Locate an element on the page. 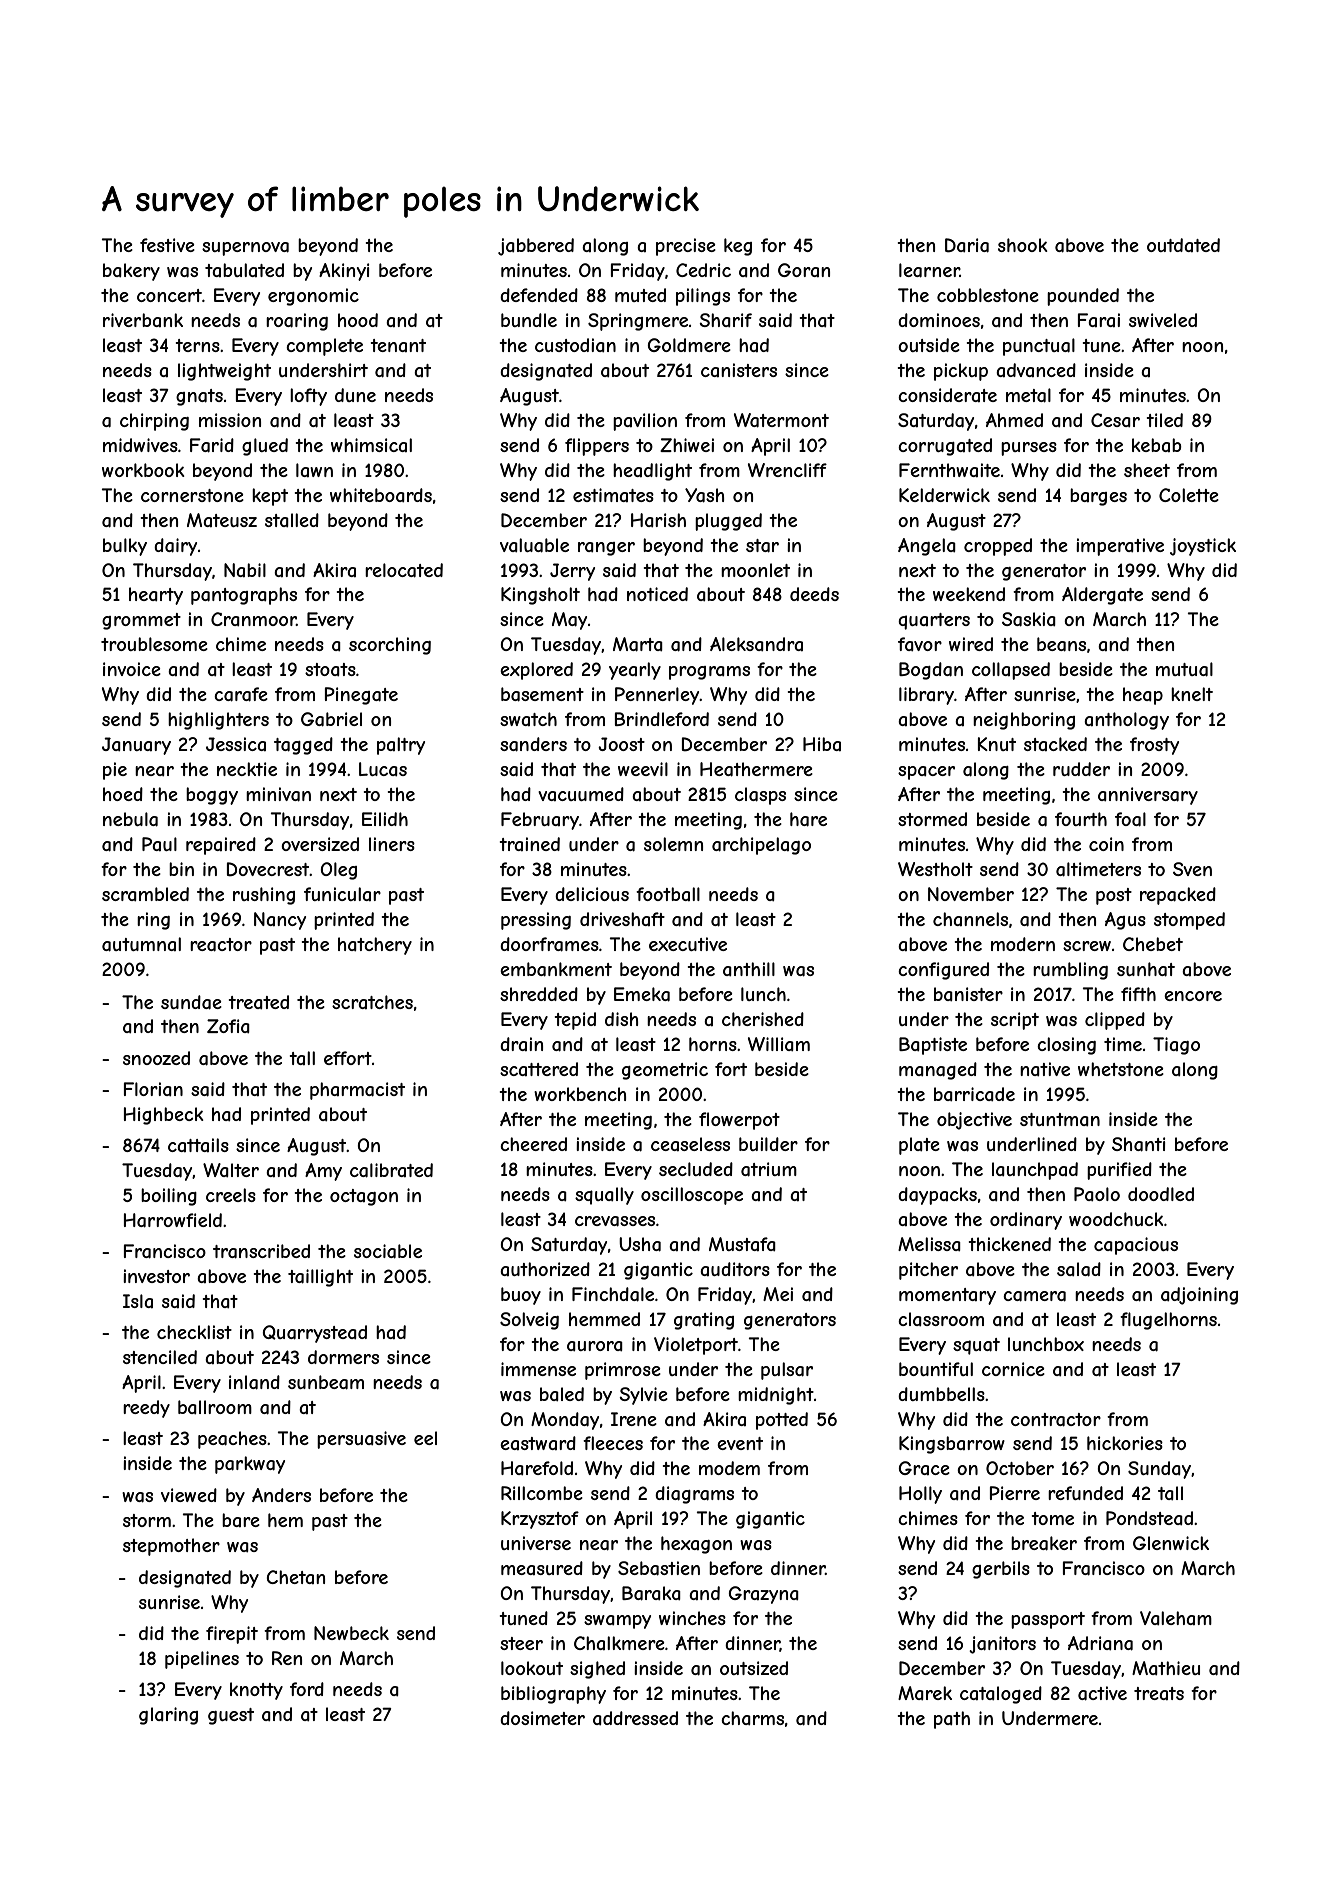 This page has width=1343, height=1899. defended is located at coordinates (539, 295).
